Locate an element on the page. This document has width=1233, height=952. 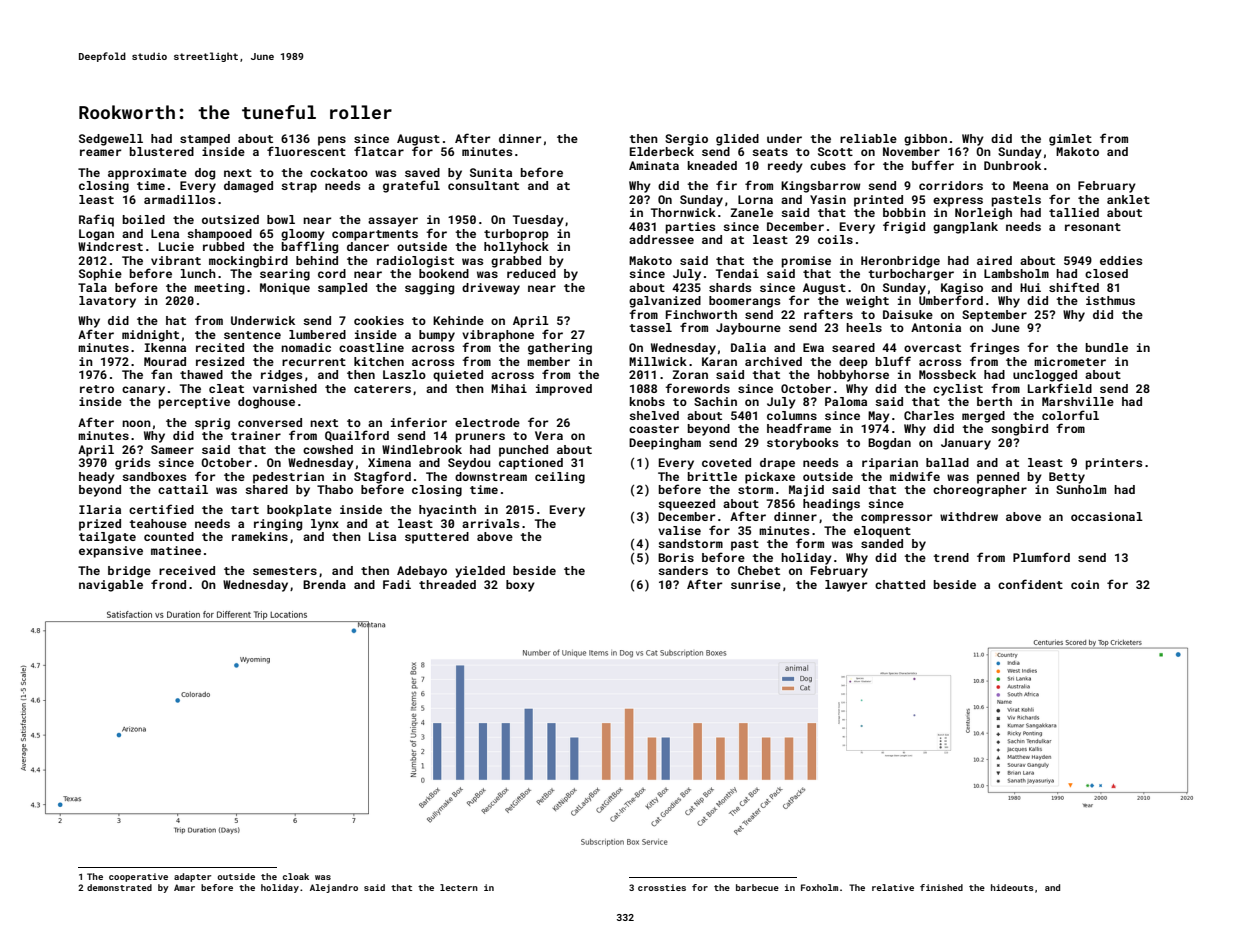
sanded is located at coordinates (882, 543).
